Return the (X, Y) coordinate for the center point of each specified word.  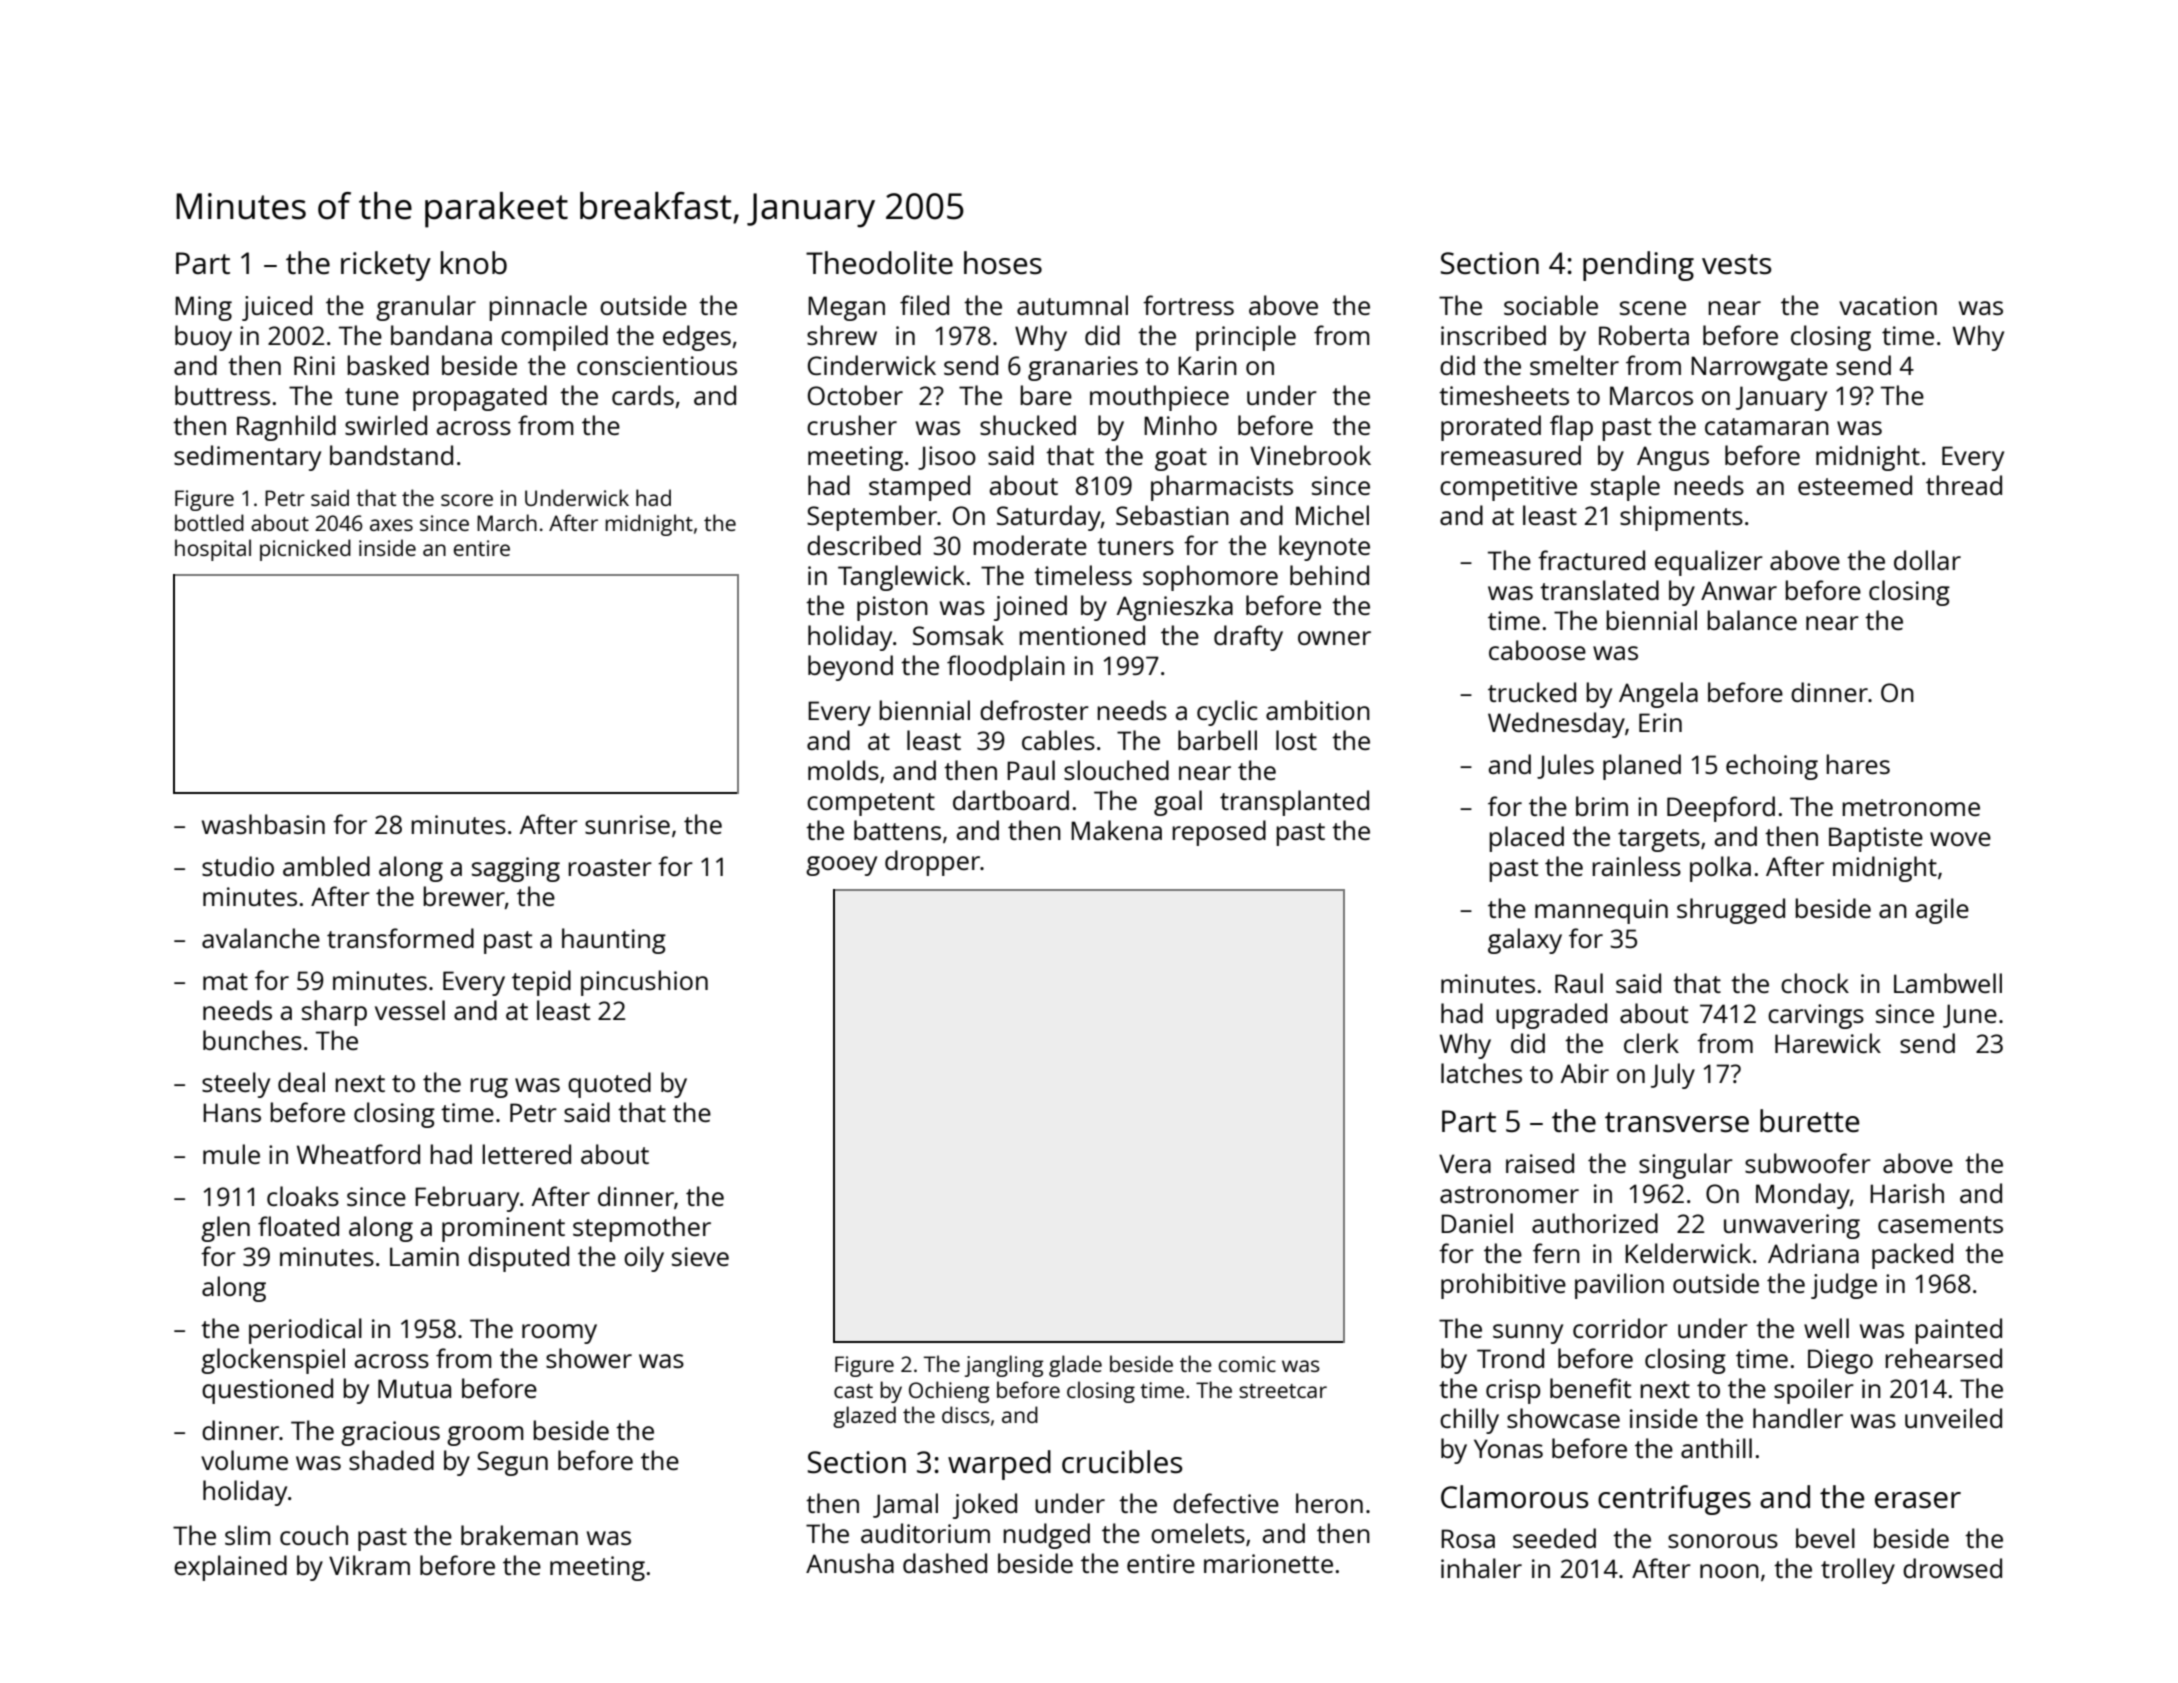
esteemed (1855, 485)
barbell (1217, 740)
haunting (614, 941)
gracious (390, 1433)
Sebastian (1172, 515)
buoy (203, 338)
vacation (1888, 305)
